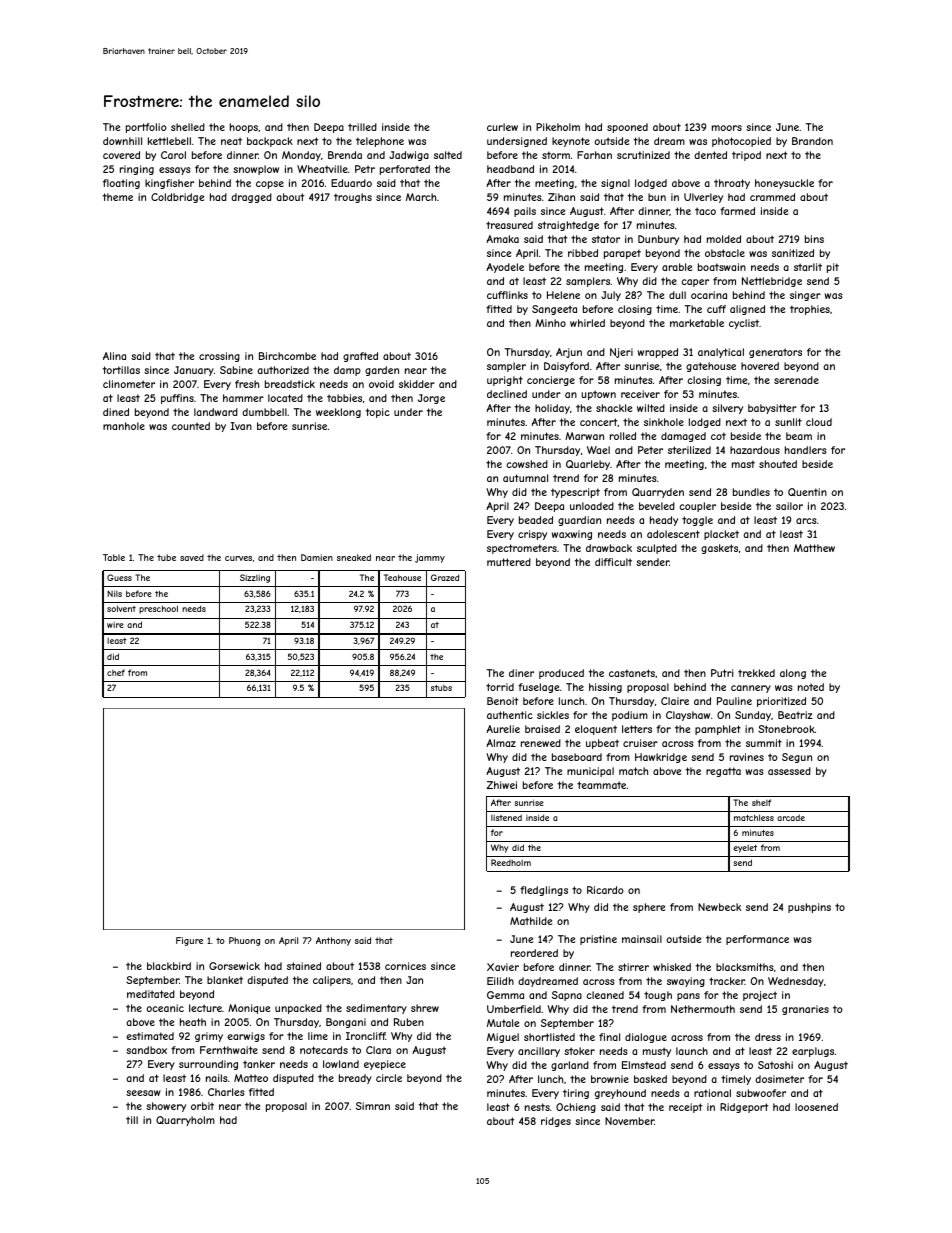  I want to click on Simran, so click(373, 1106).
